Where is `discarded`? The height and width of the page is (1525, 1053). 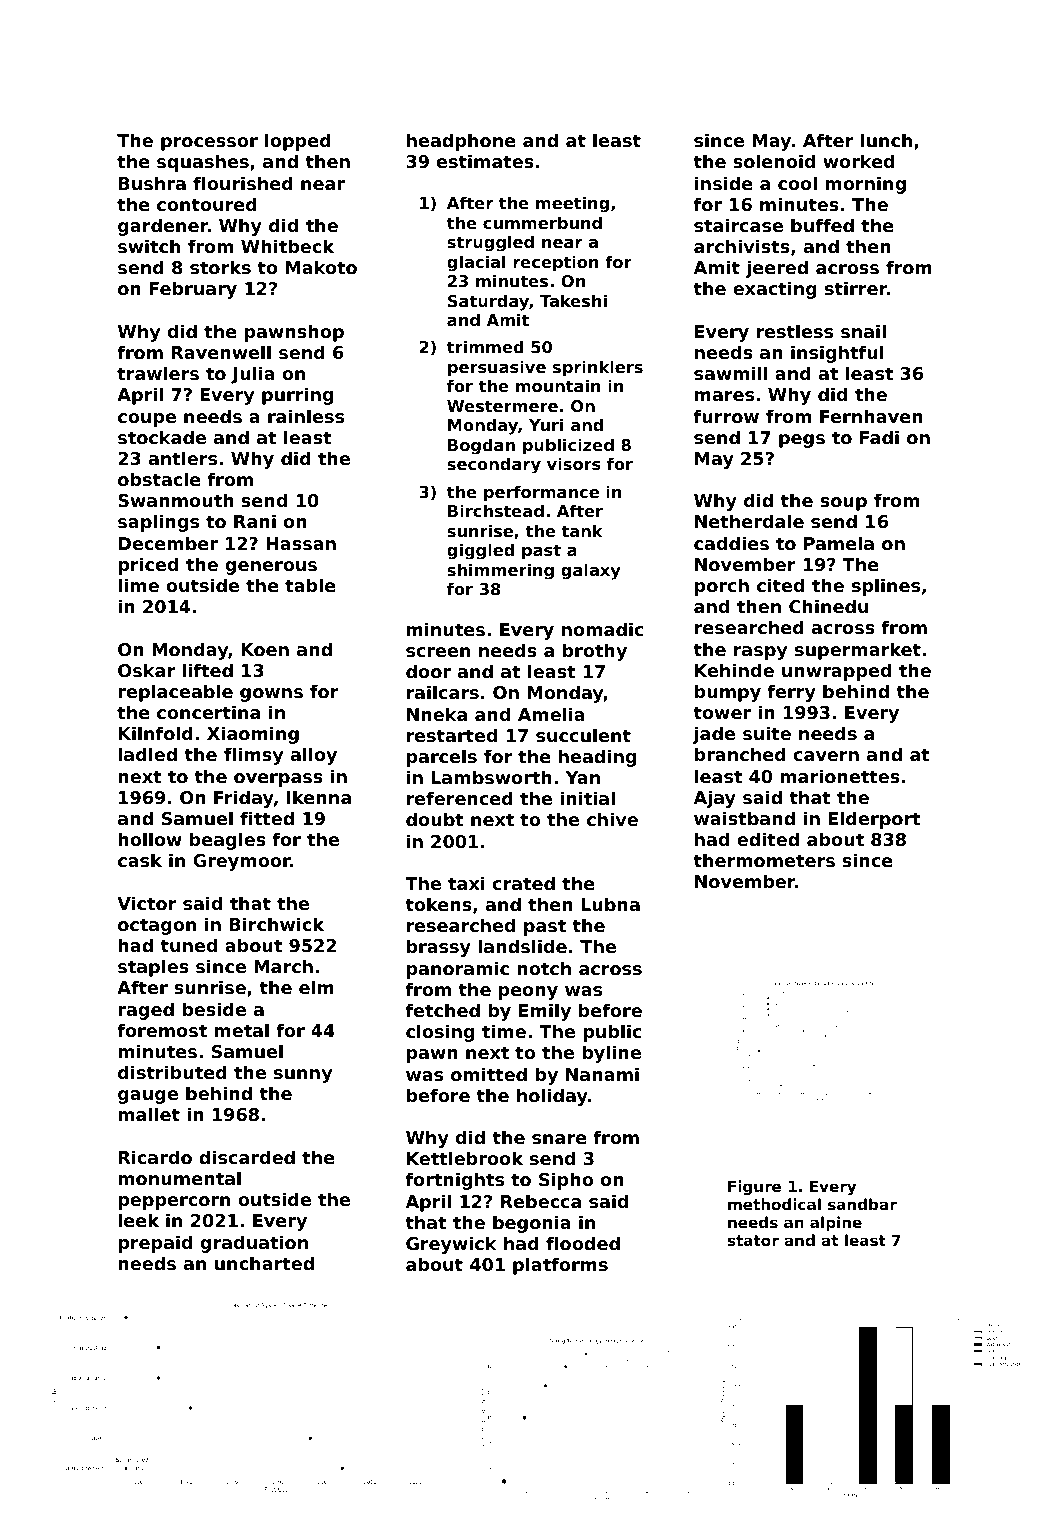
discarded is located at coordinates (247, 1157).
